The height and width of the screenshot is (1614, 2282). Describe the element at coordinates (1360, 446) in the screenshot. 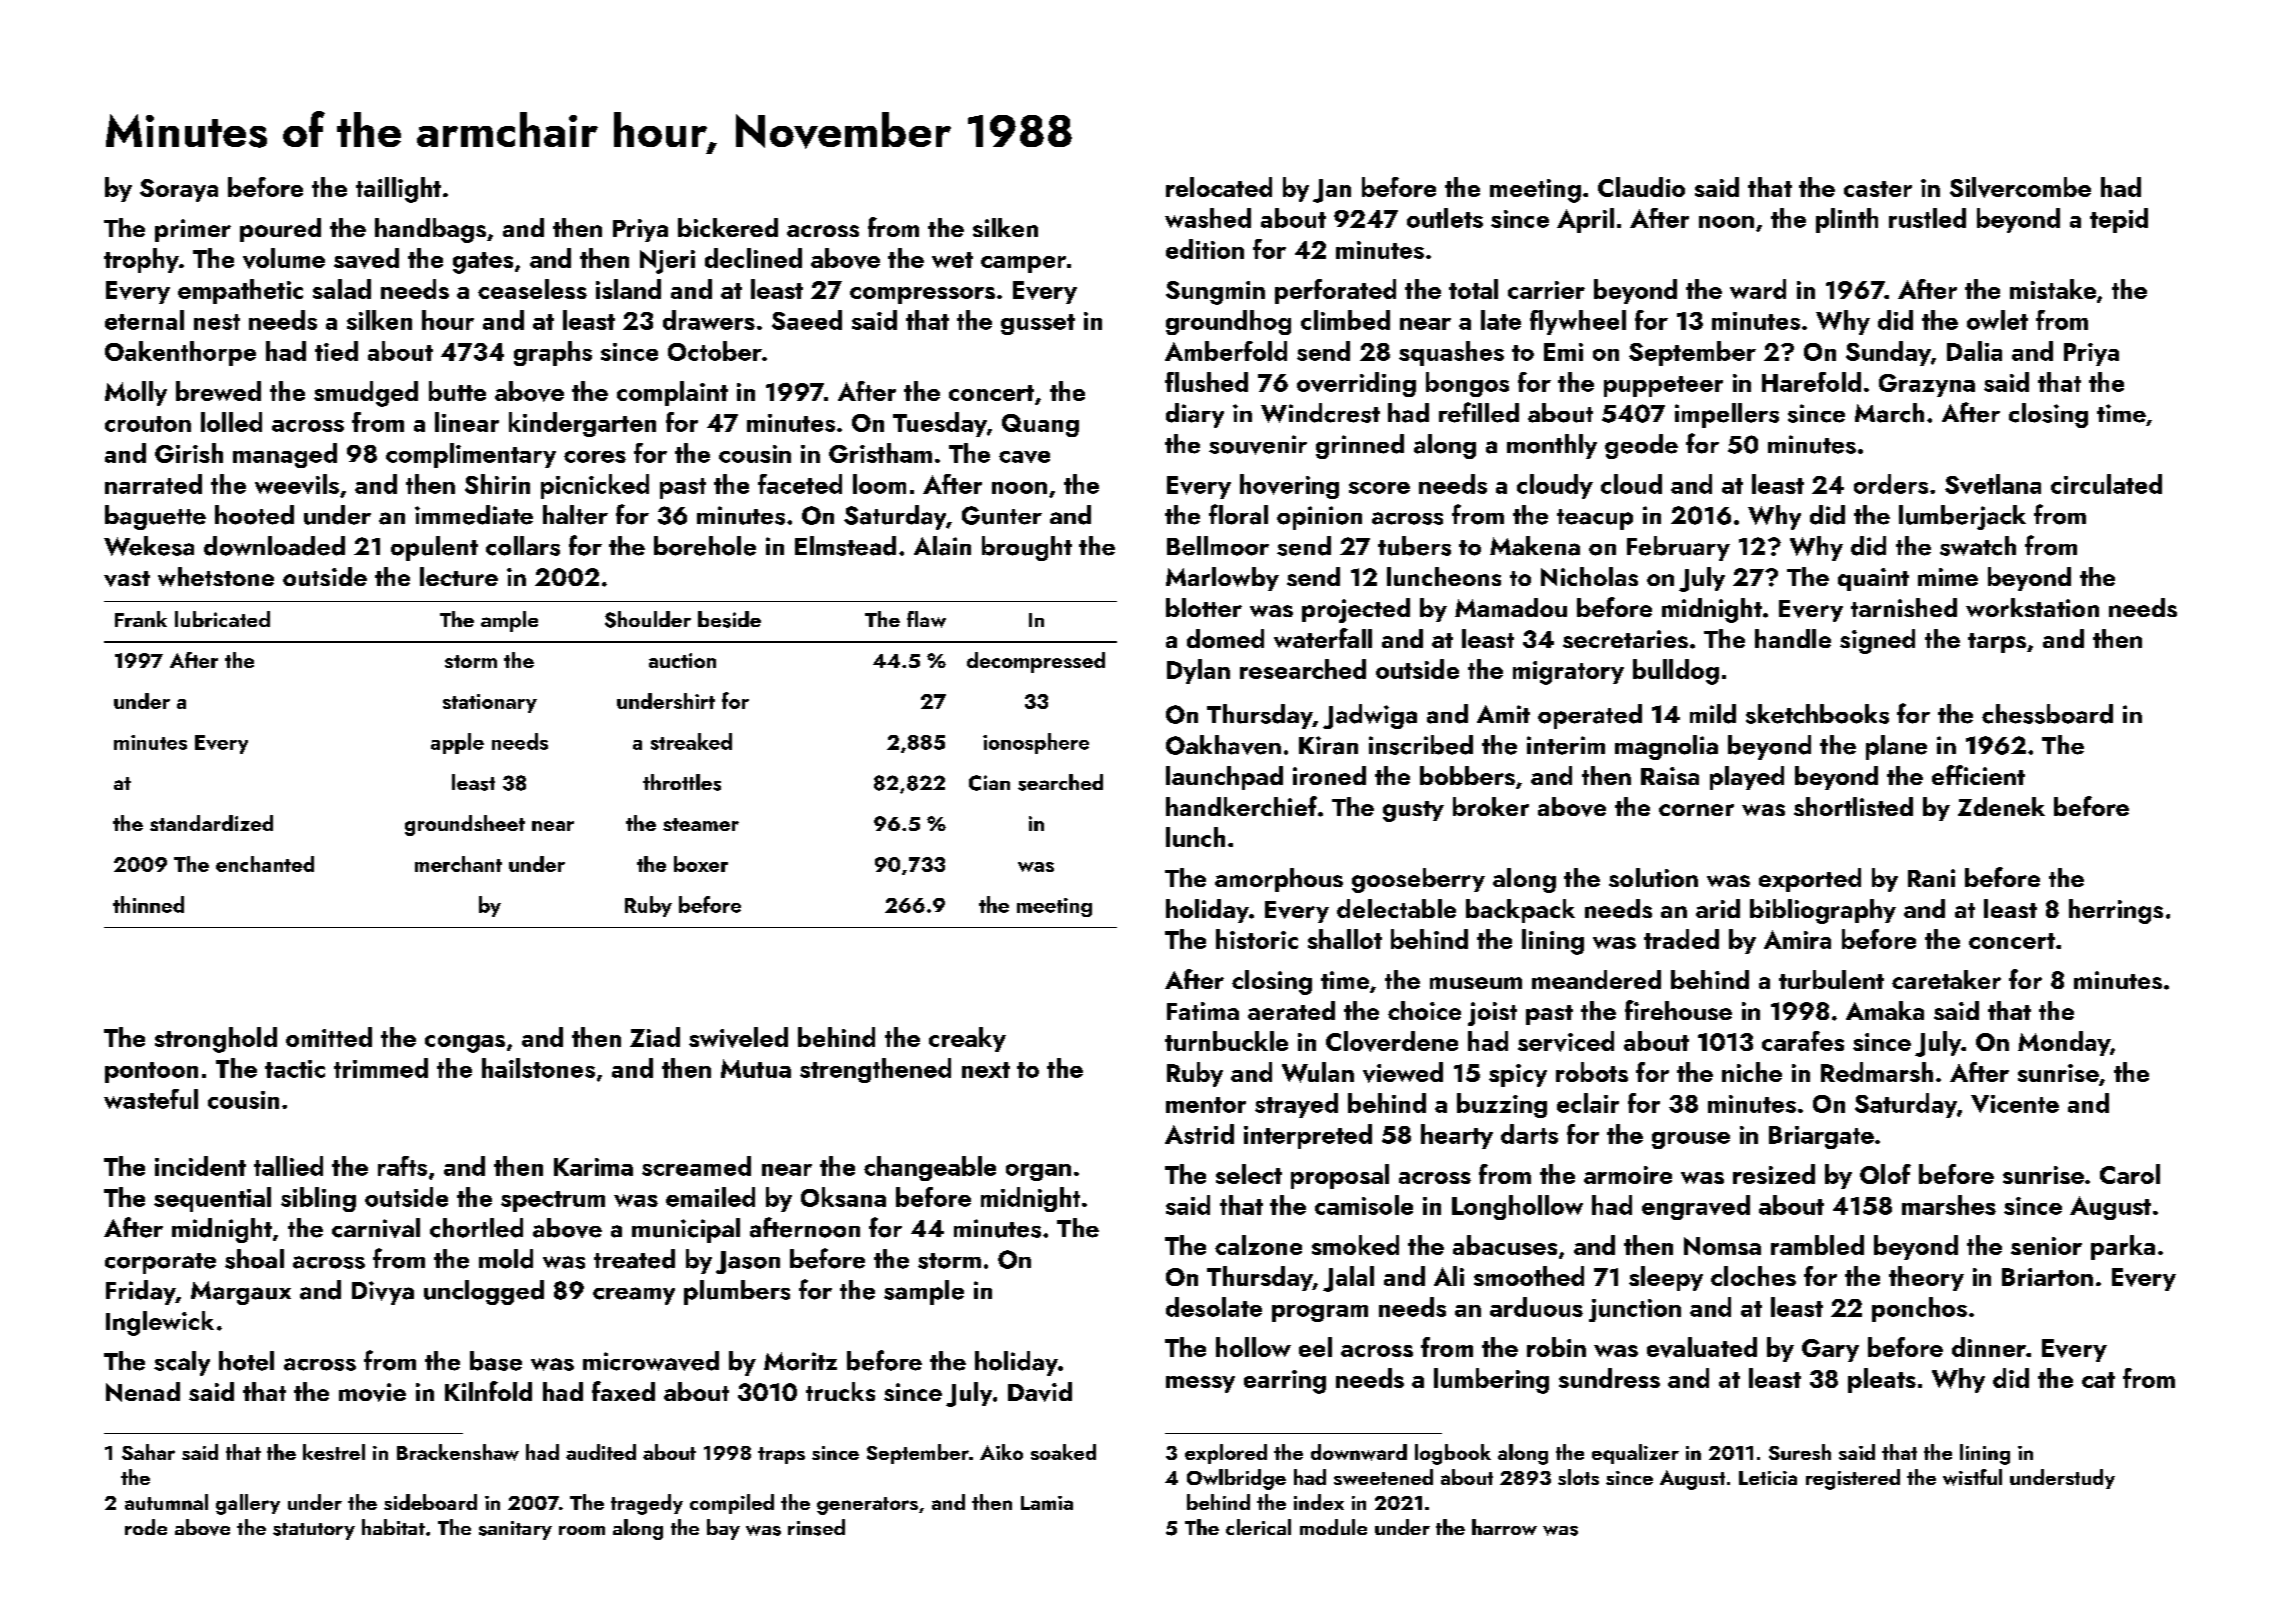

I see `grinned` at that location.
